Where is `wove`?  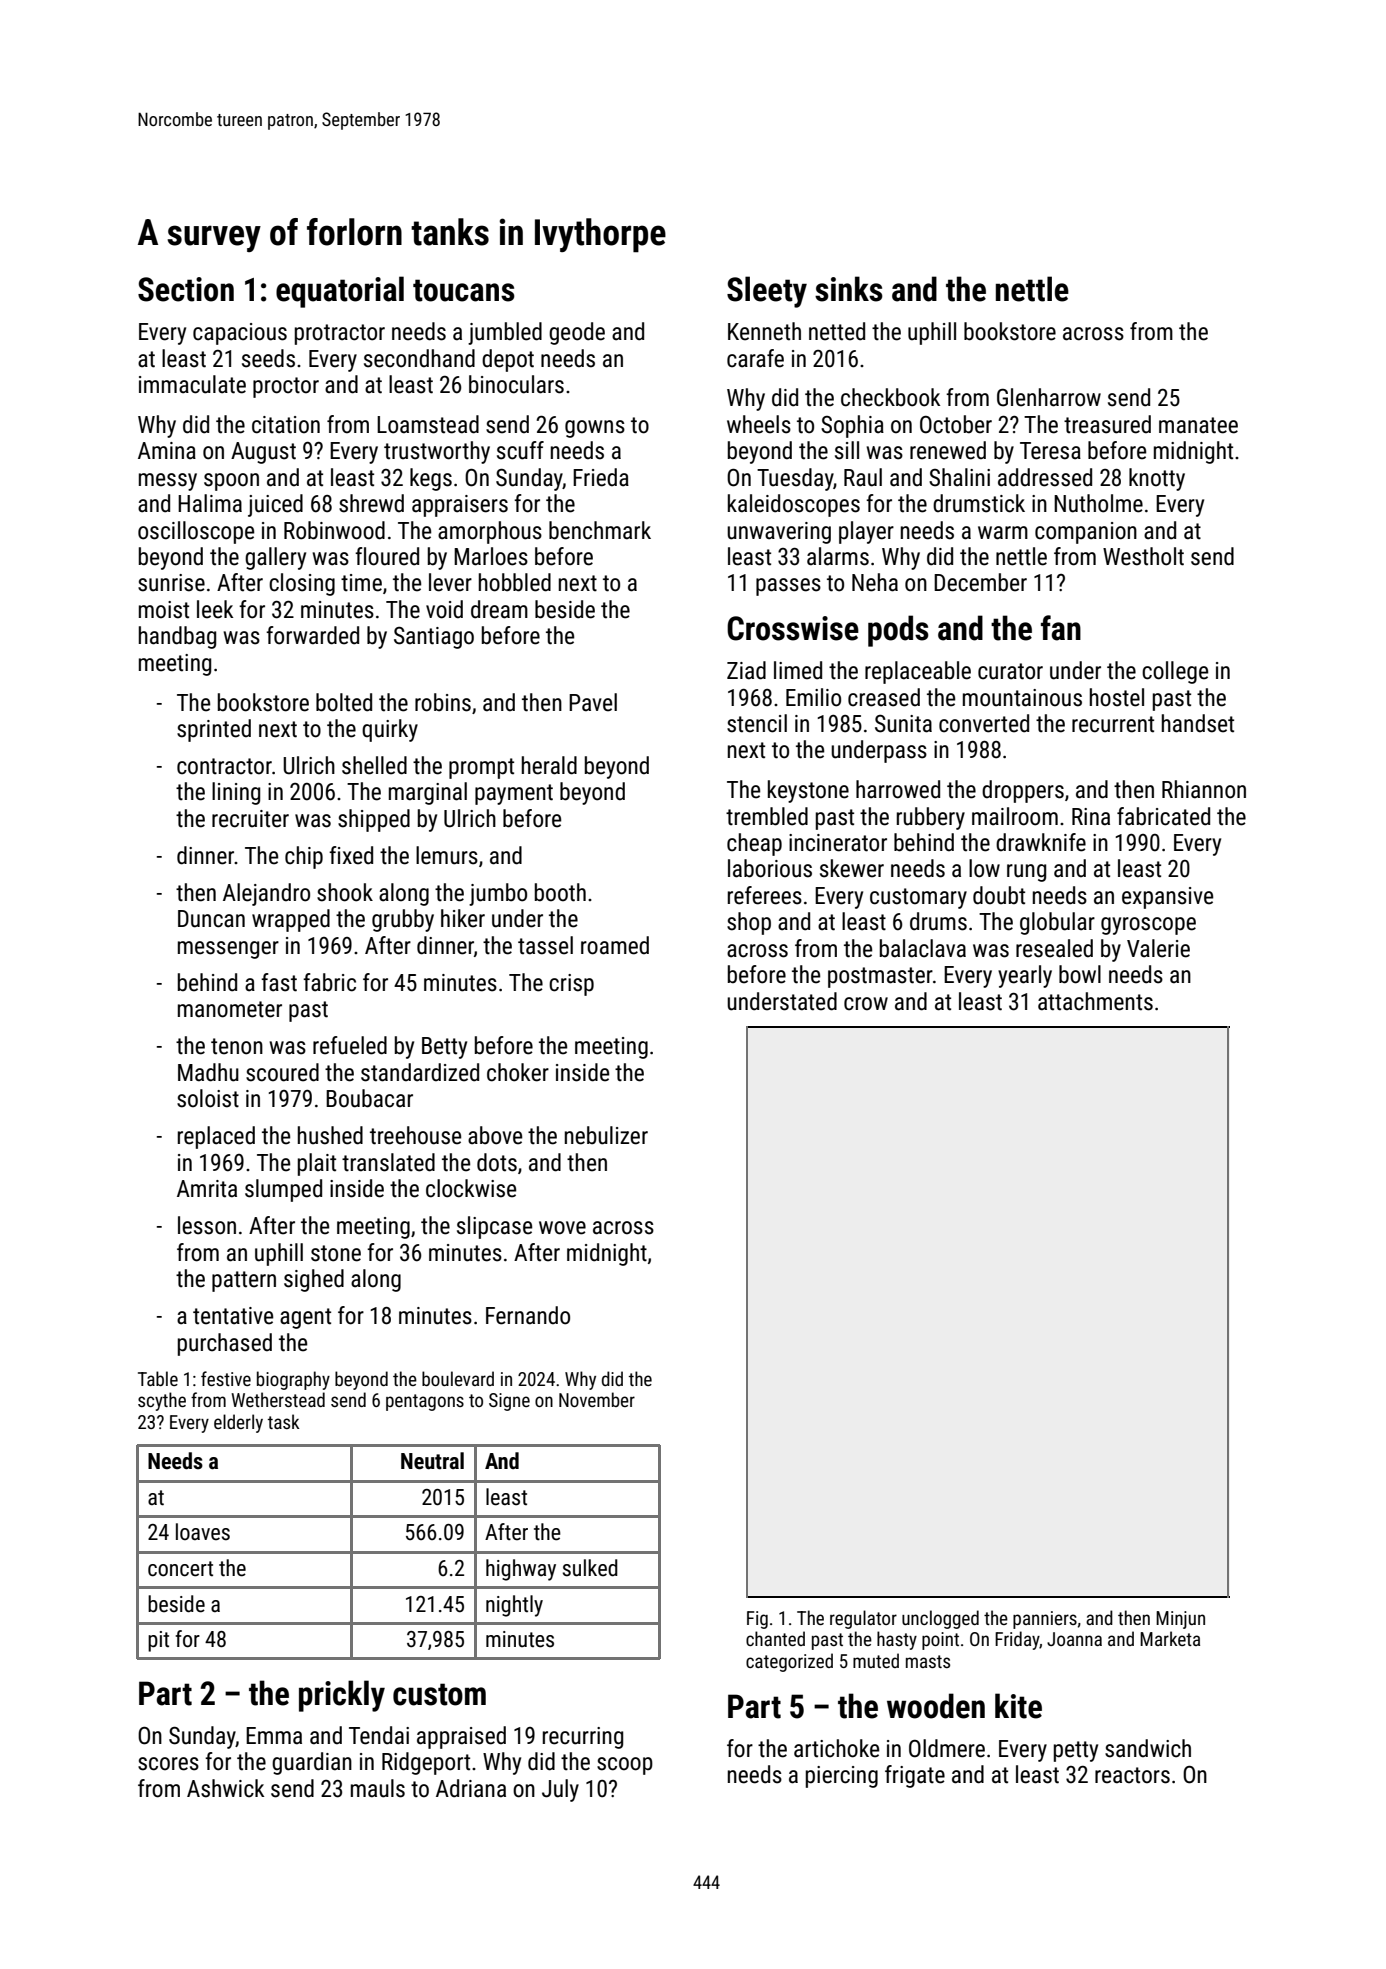 wove is located at coordinates (562, 1228).
